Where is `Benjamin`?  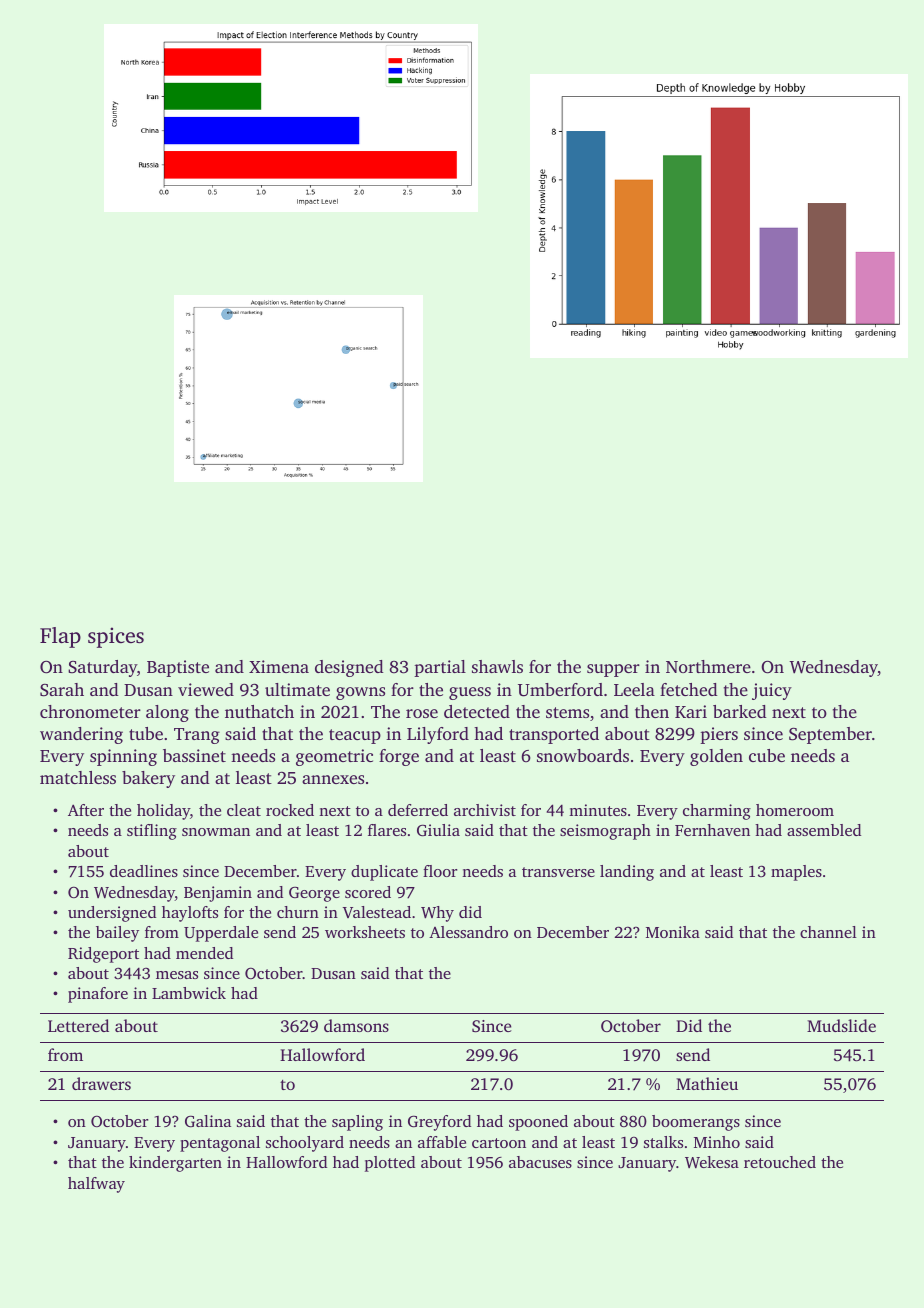 Benjamin is located at coordinates (218, 894).
